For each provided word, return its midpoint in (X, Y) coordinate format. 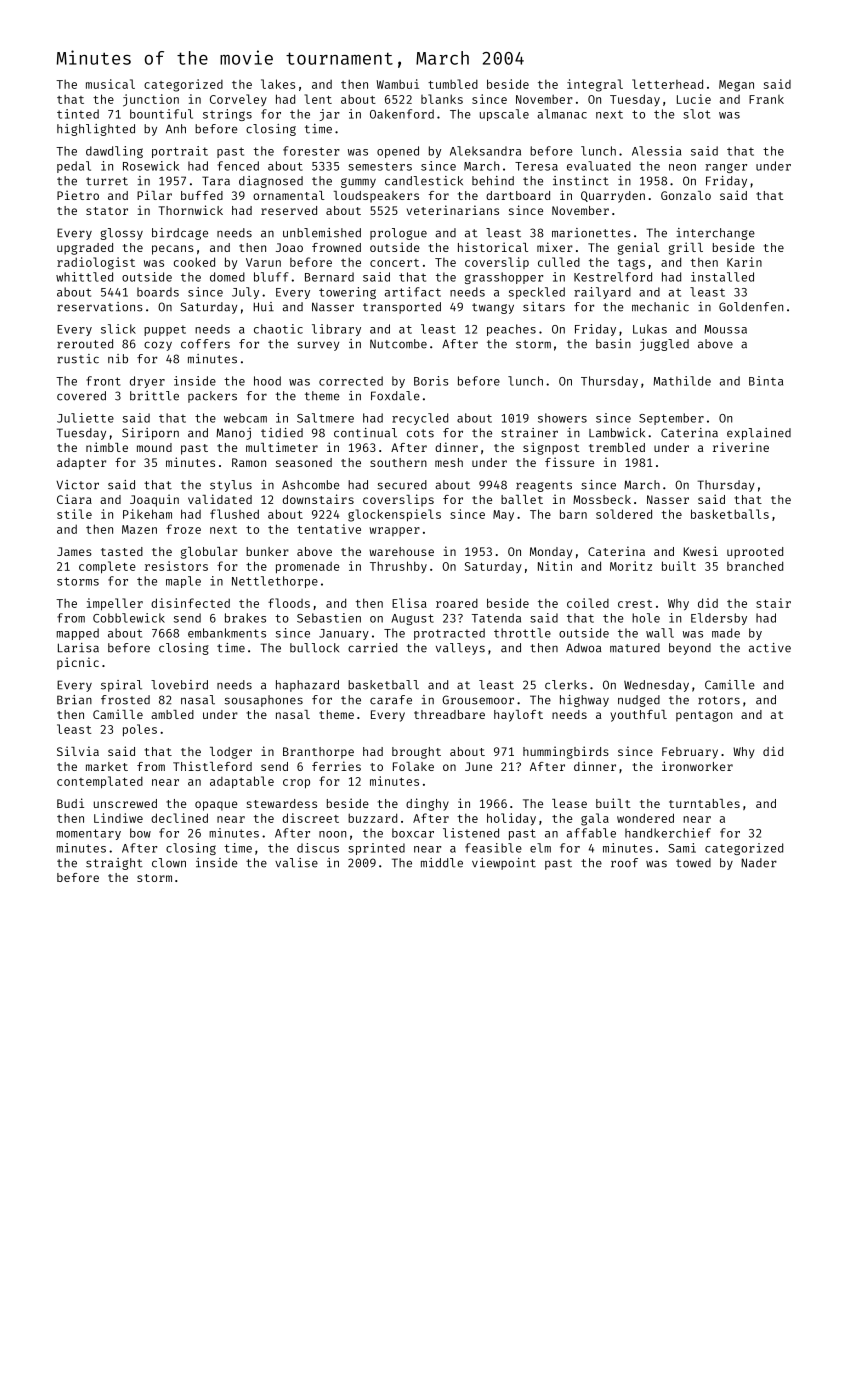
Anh (176, 128)
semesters (380, 166)
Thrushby (398, 567)
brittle (154, 396)
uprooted (755, 553)
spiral (121, 686)
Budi (70, 803)
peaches (511, 330)
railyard (602, 293)
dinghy (427, 804)
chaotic (278, 329)
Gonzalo (686, 195)
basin (613, 344)
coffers (205, 344)
